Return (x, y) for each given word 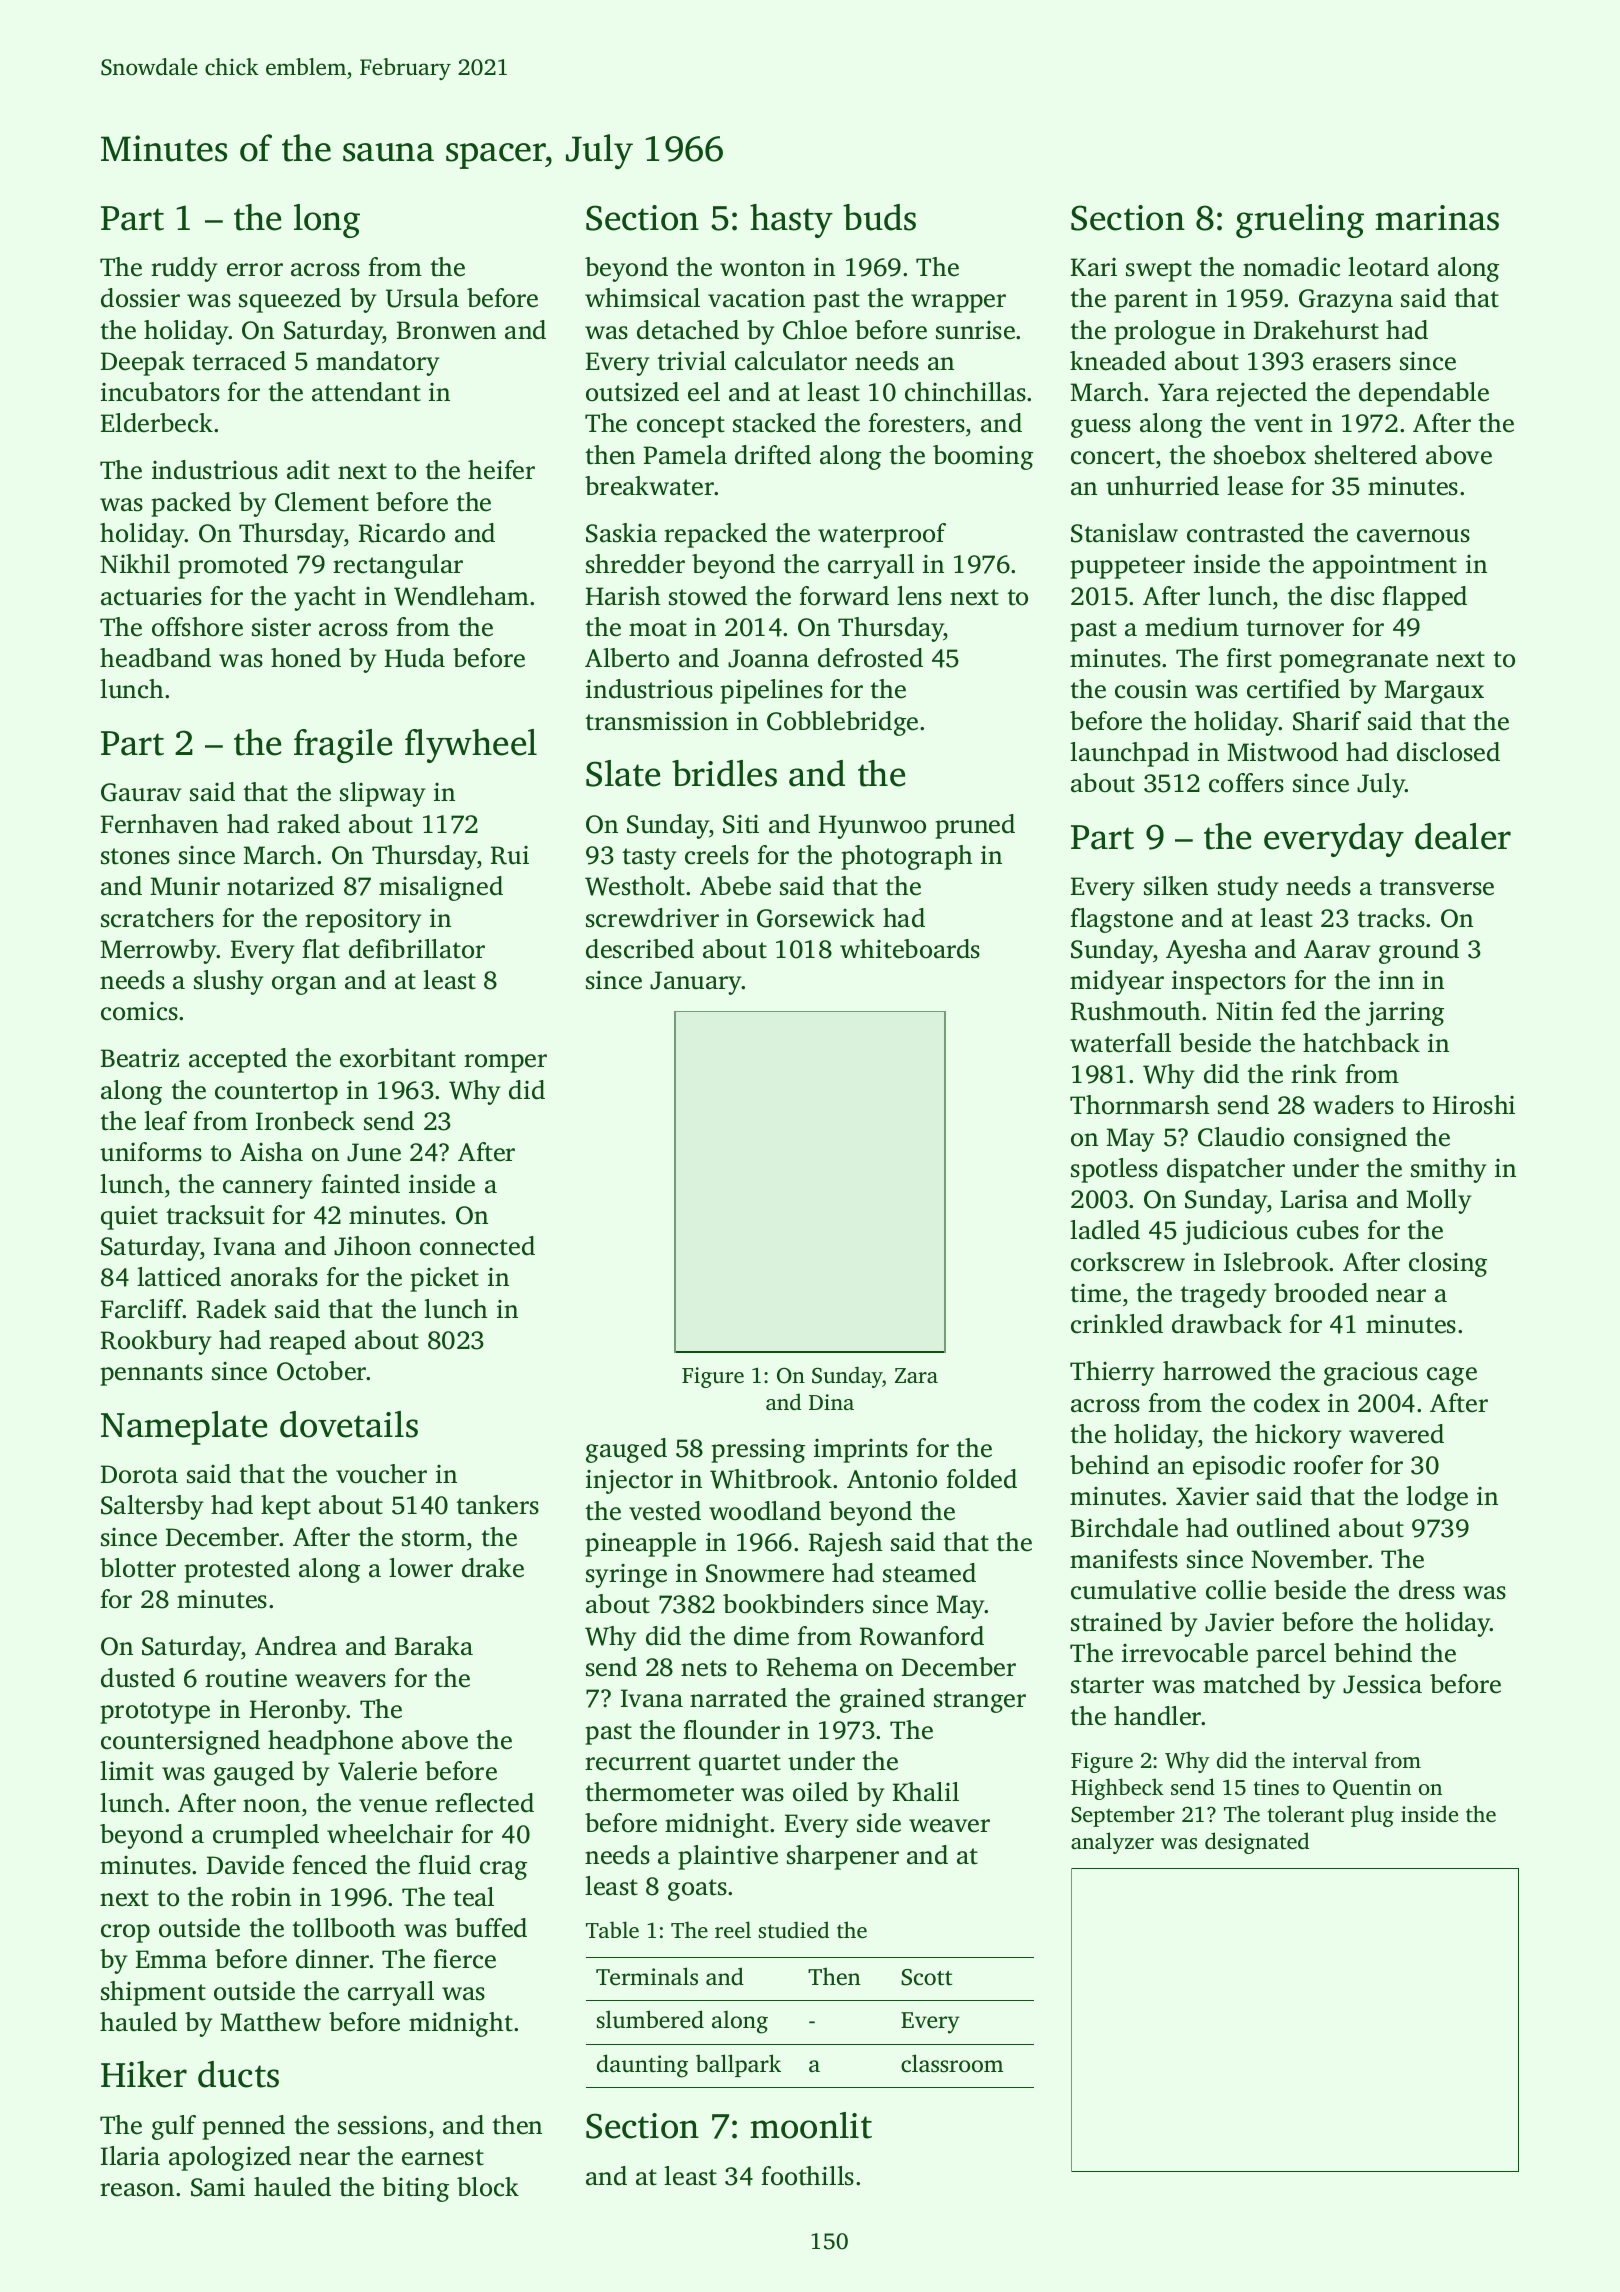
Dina (831, 1402)
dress (1427, 1590)
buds (879, 217)
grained (882, 1700)
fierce (464, 1959)
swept (1159, 271)
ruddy (184, 269)
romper (505, 1063)
